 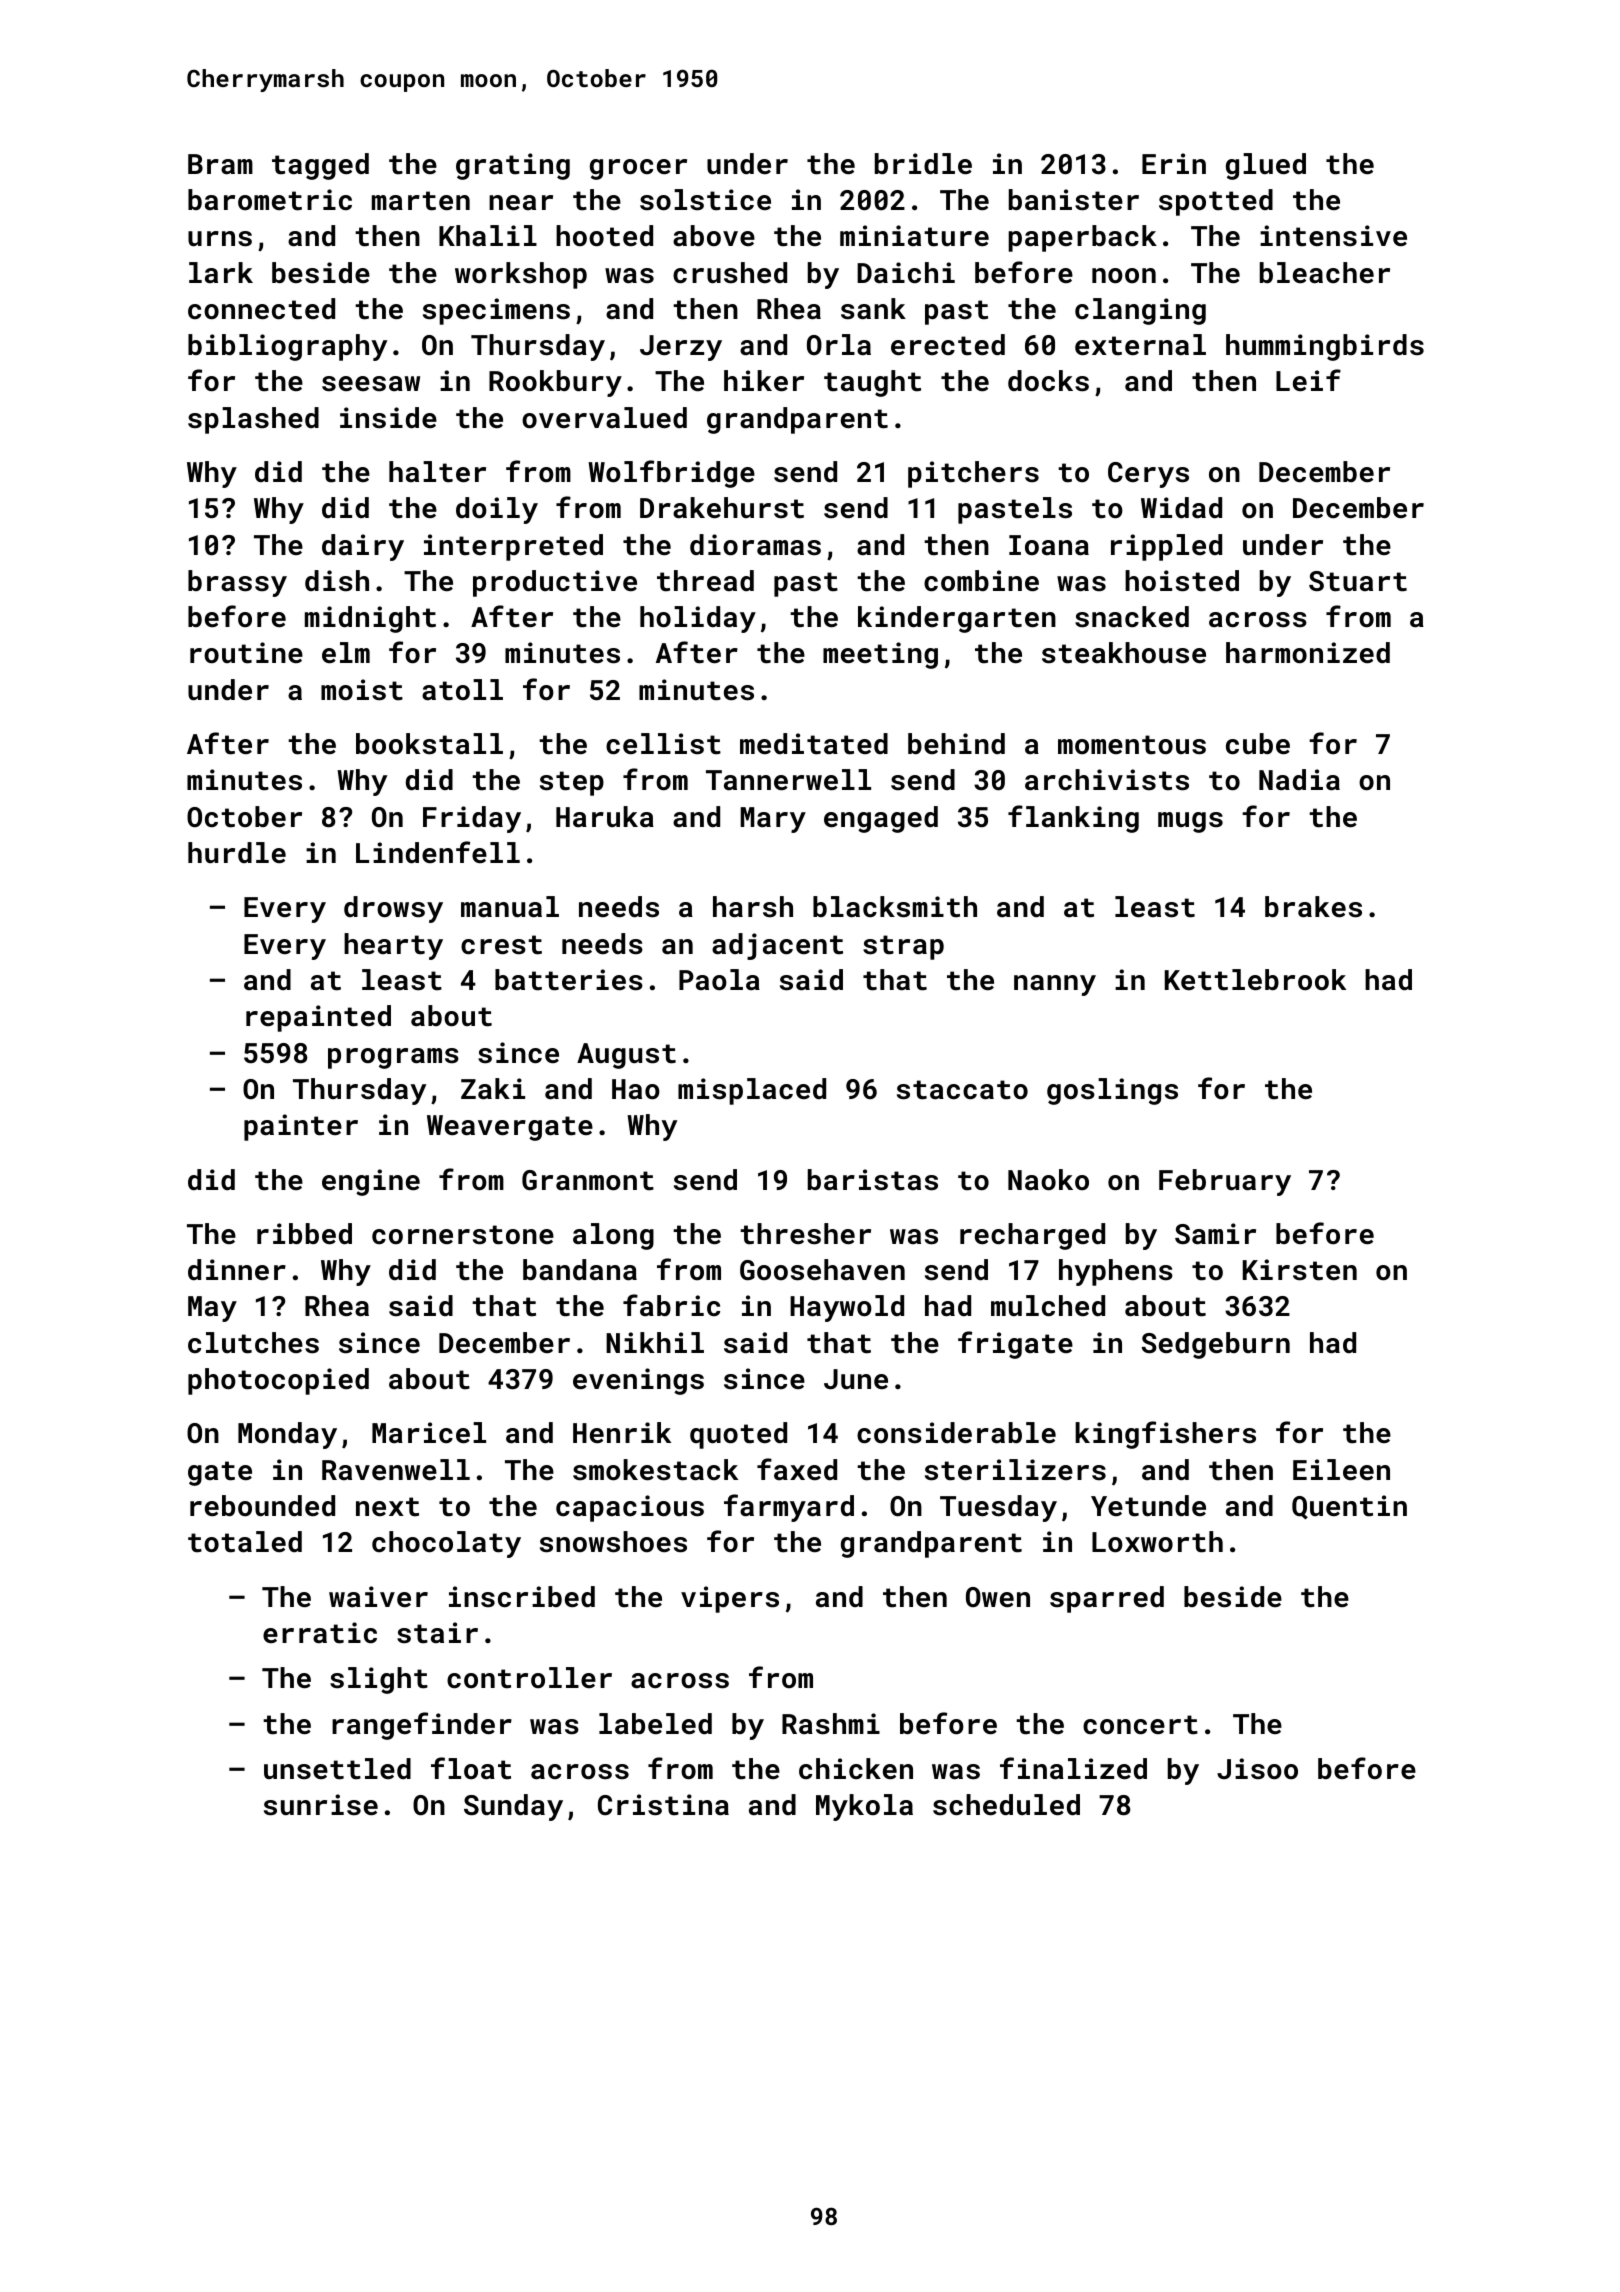 What do you see at coordinates (872, 383) in the document?
I see `taught` at bounding box center [872, 383].
